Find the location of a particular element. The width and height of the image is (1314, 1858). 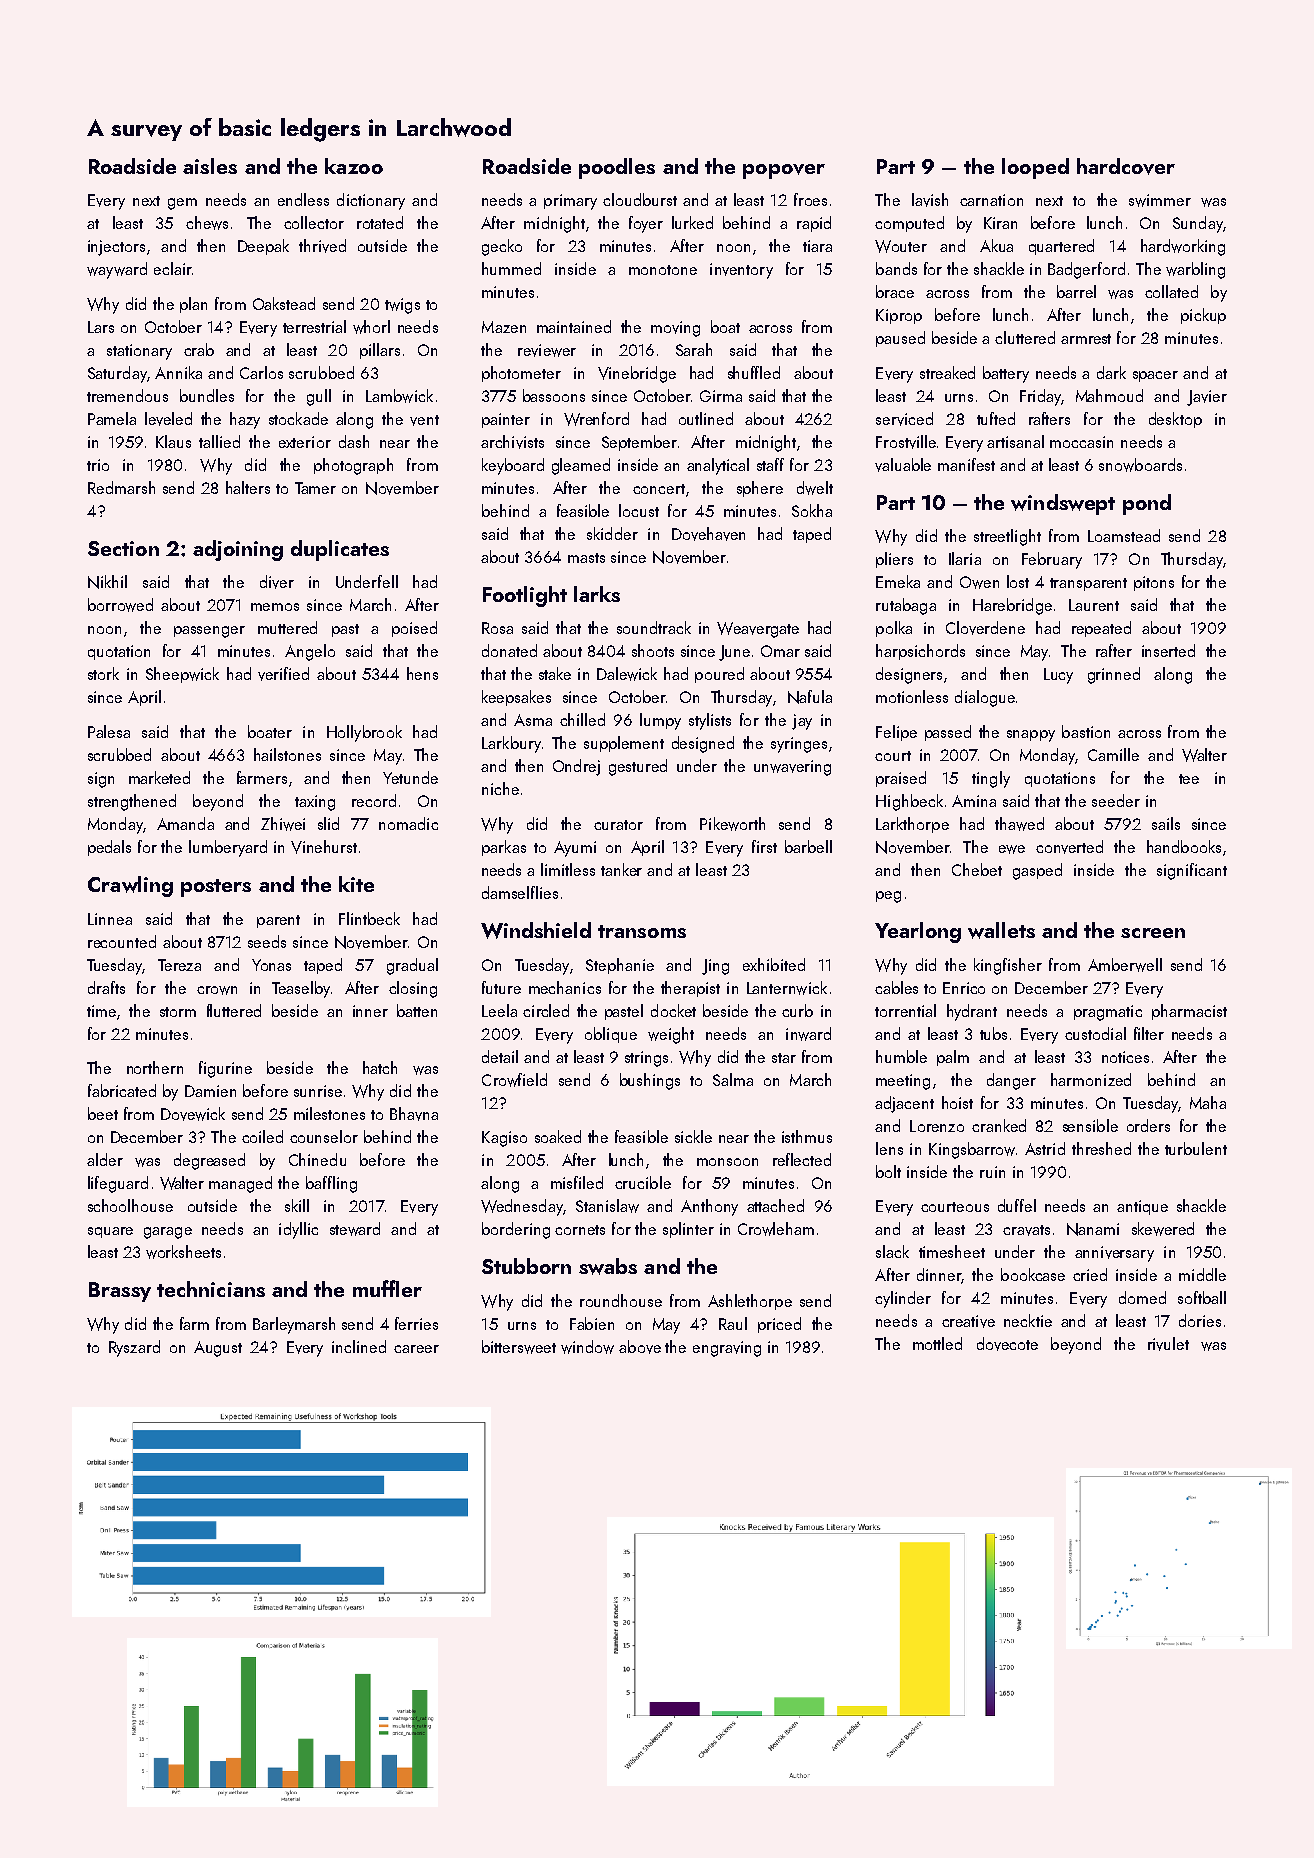

gestured is located at coordinates (638, 767).
